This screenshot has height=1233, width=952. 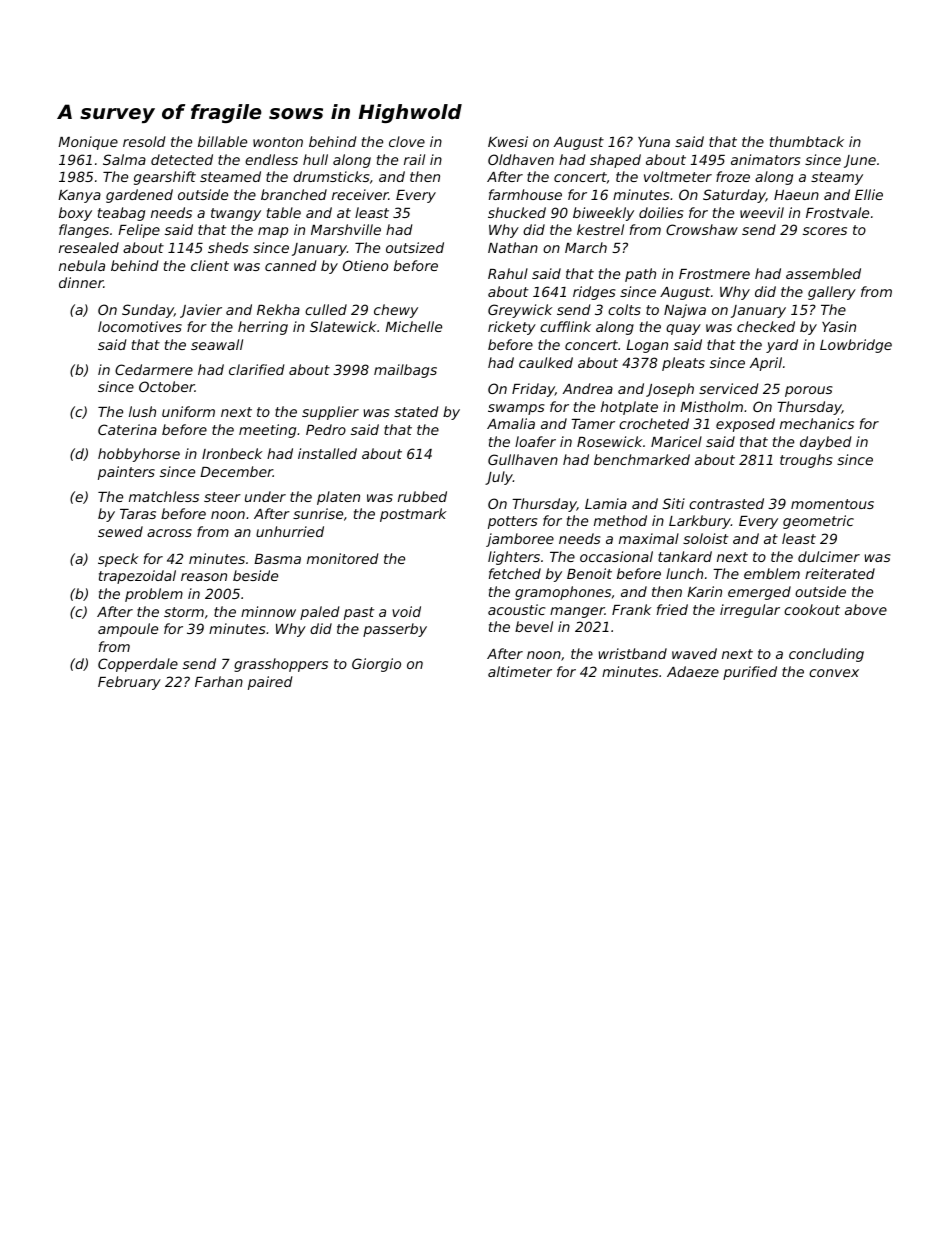 I want to click on hobbyhorse, so click(x=139, y=455).
